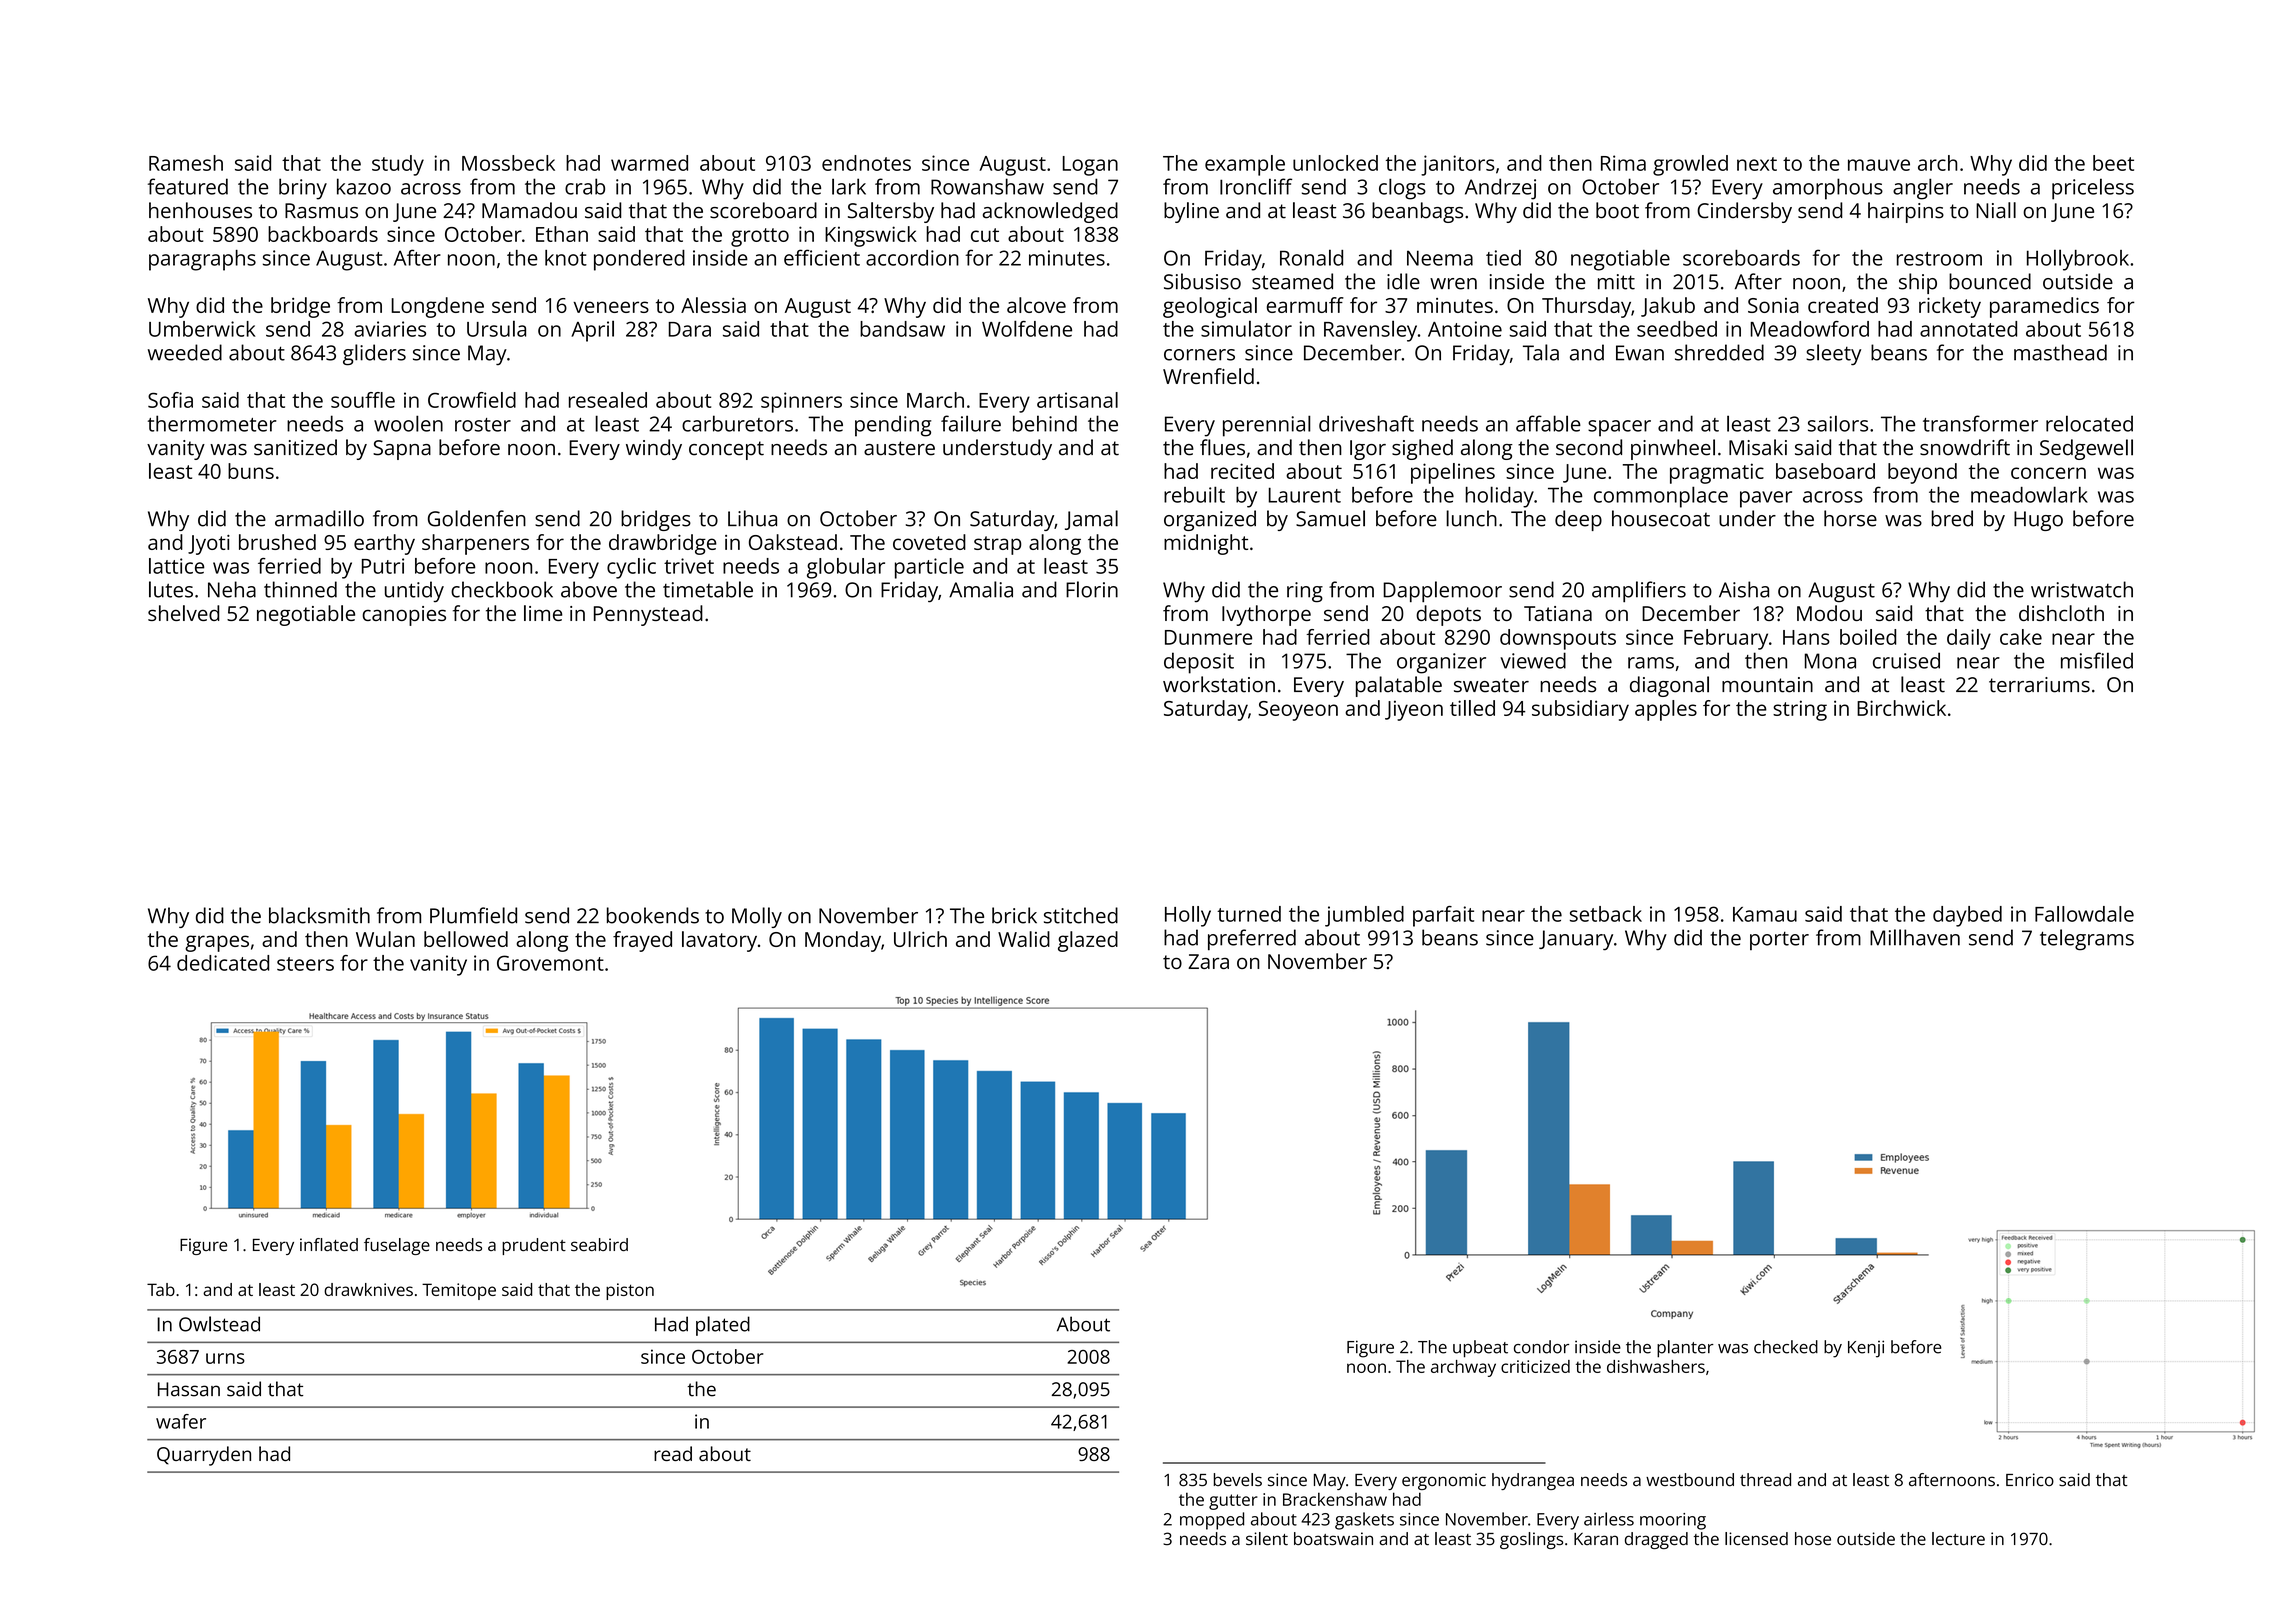  Describe the element at coordinates (1208, 961) in the screenshot. I see `Zara` at that location.
